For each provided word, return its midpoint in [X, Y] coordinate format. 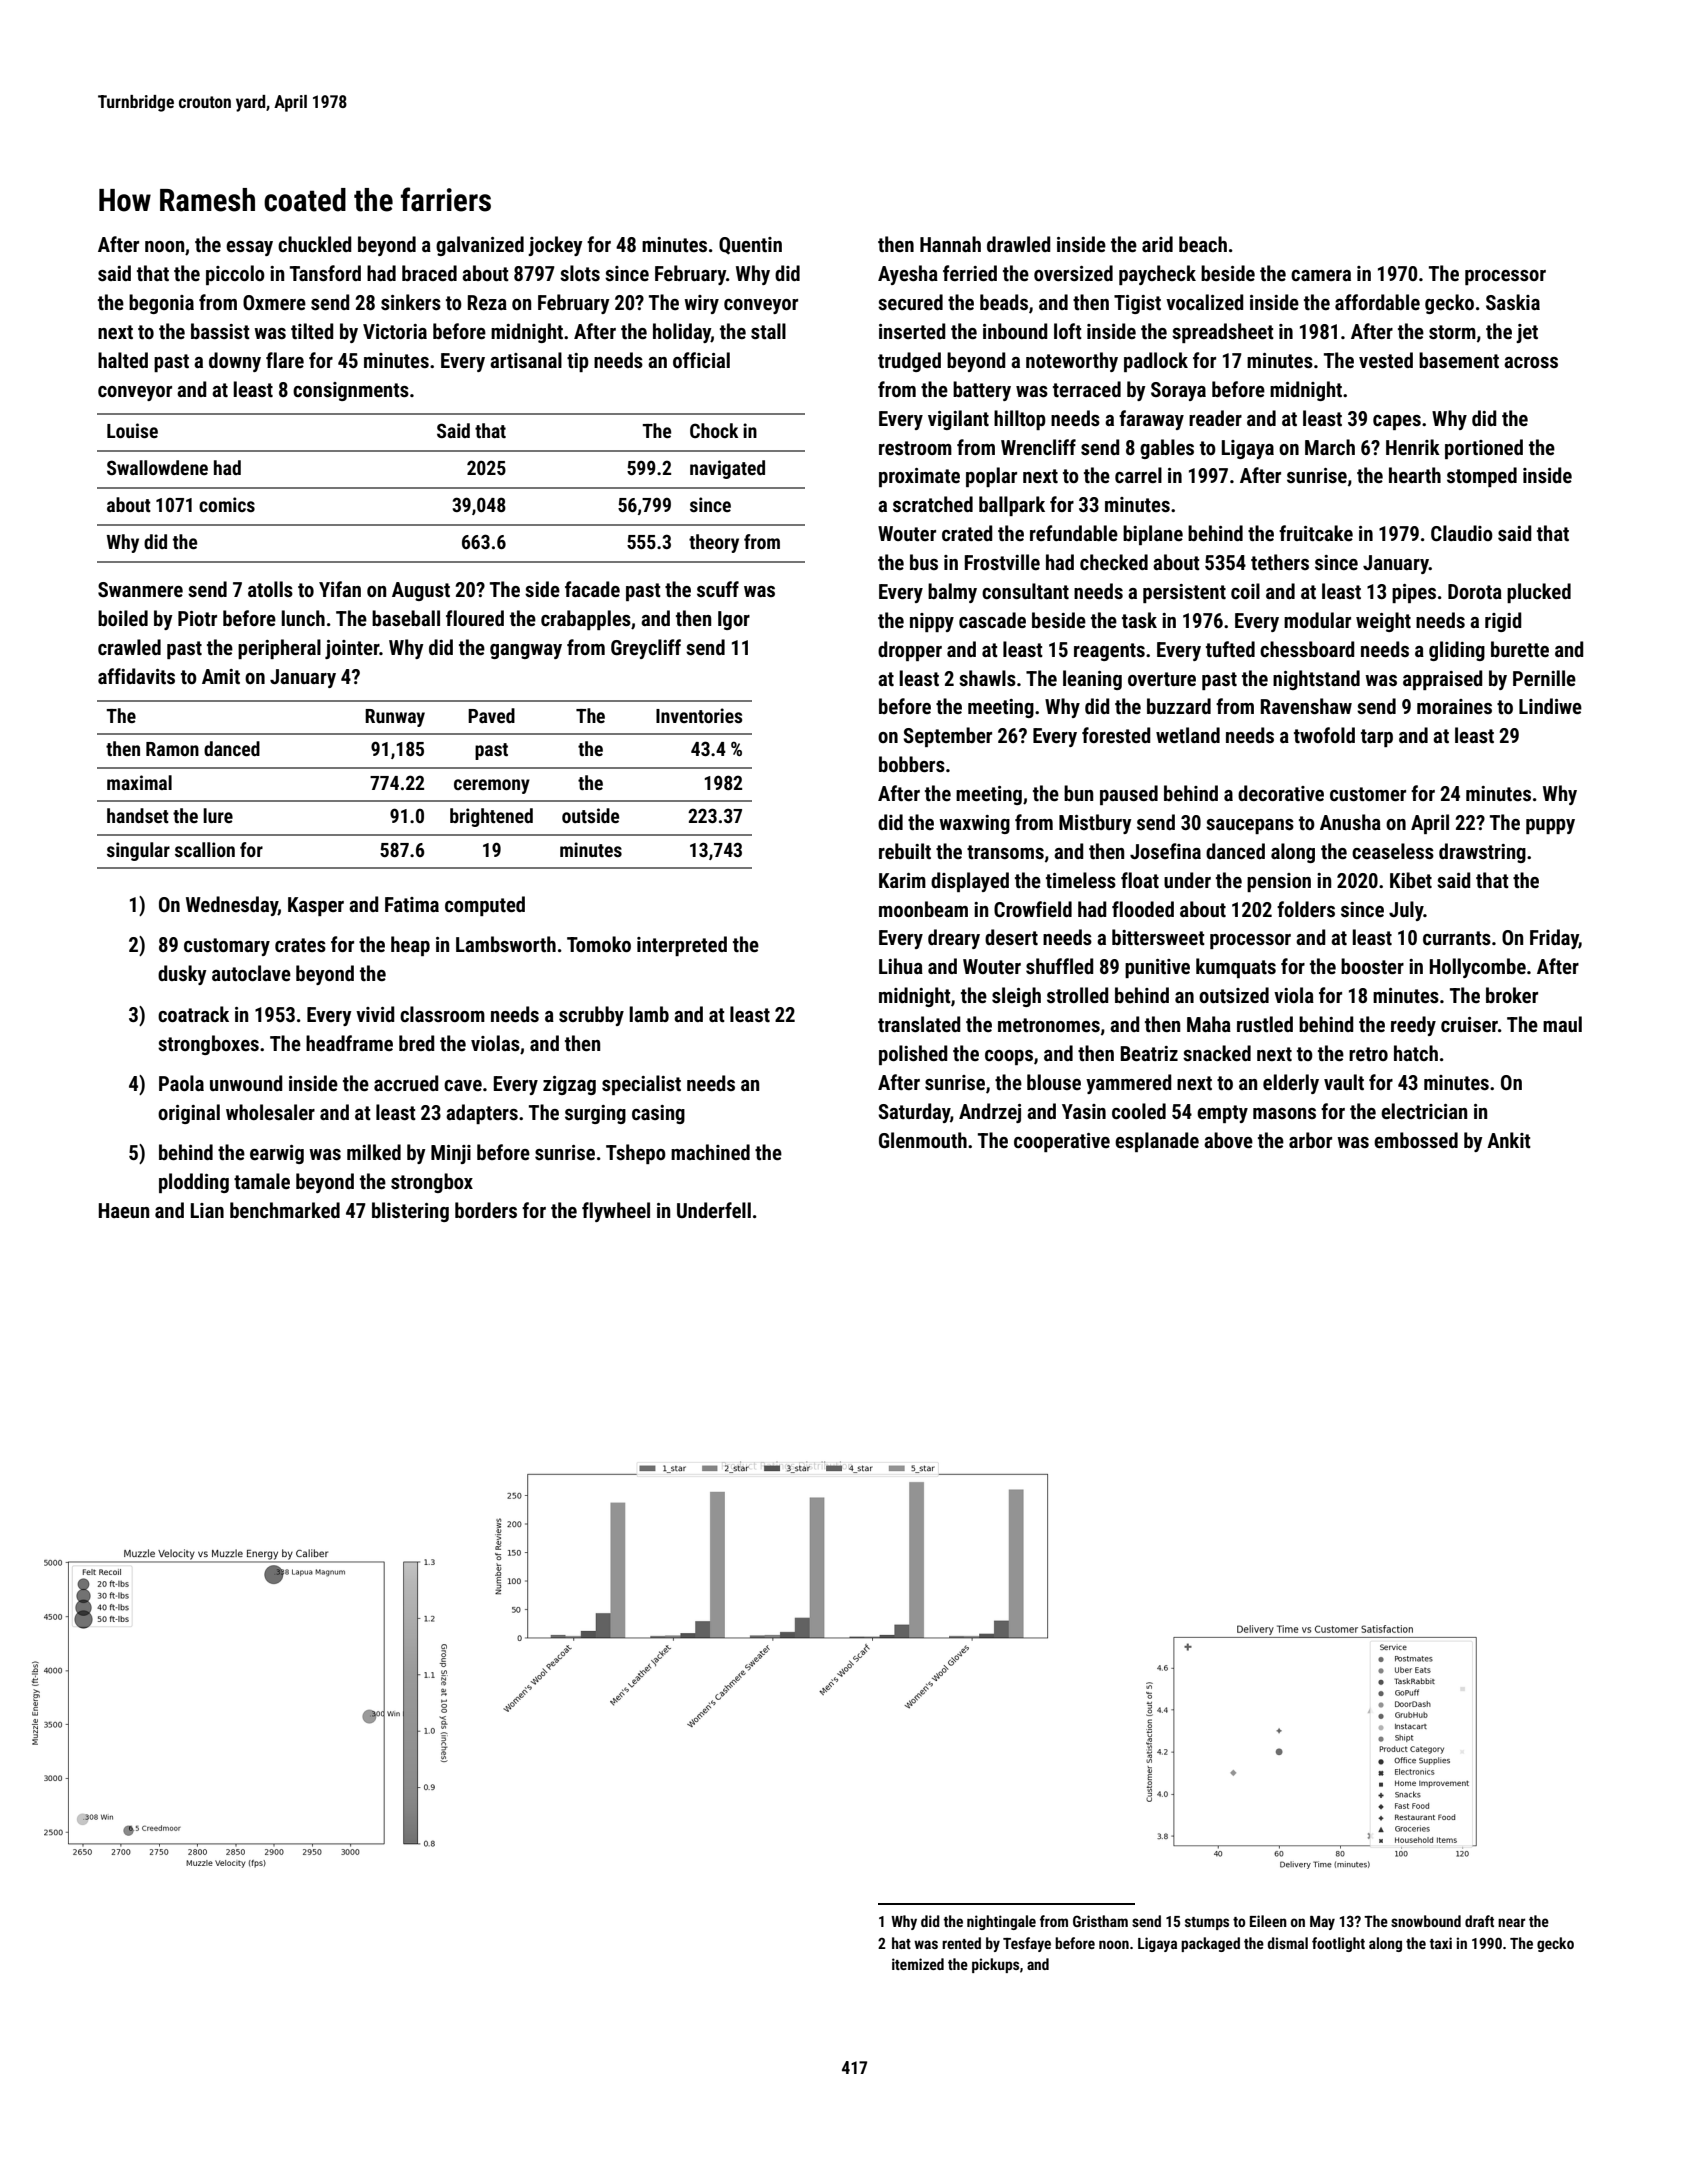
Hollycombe [1478, 968]
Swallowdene [157, 467]
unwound [246, 1083]
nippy [932, 622]
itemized [918, 1964]
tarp [1377, 738]
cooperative [1062, 1142]
